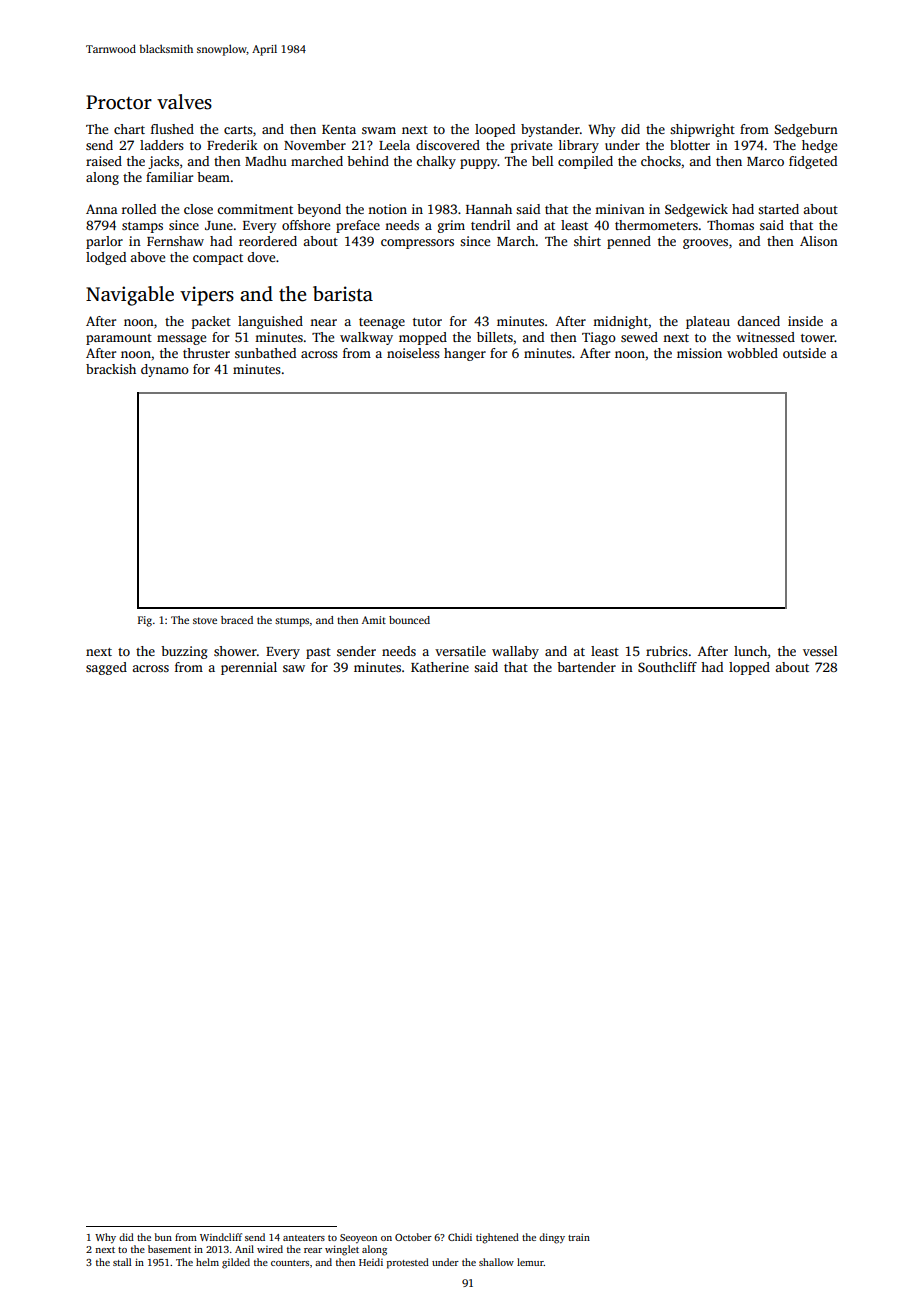 Image resolution: width=924 pixels, height=1308 pixels. Describe the element at coordinates (749, 668) in the screenshot. I see `lopped` at that location.
